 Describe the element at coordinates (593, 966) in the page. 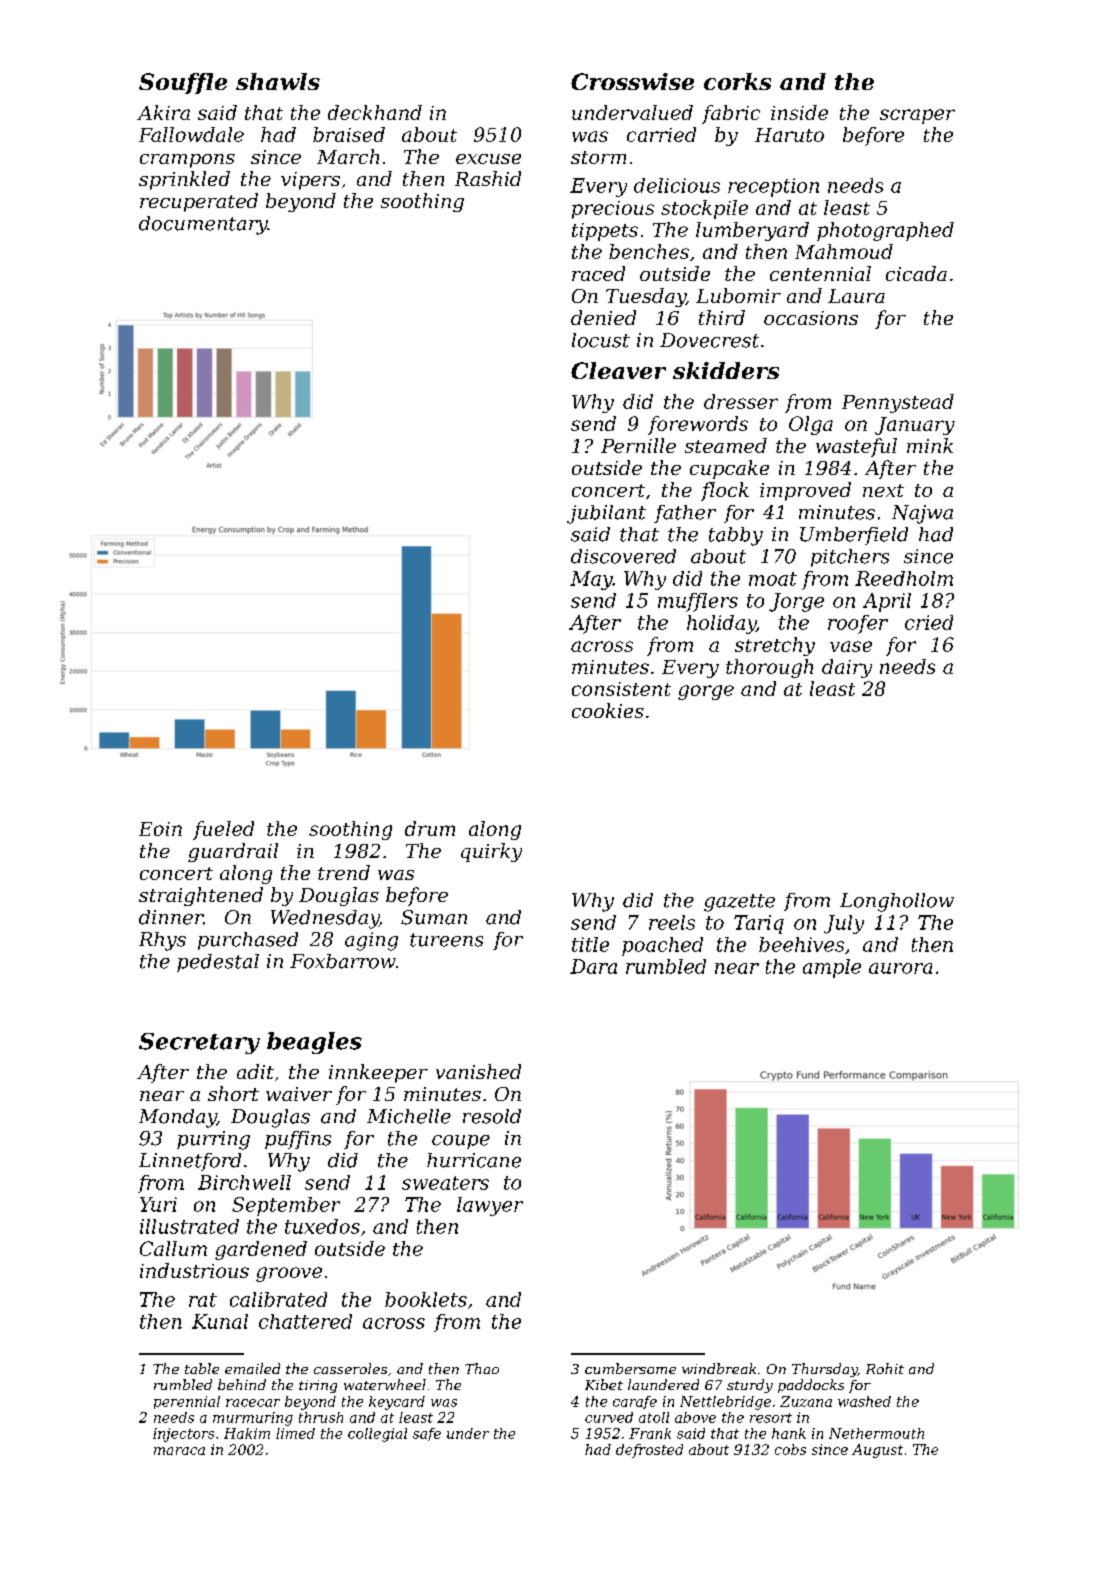

I see `Dara` at that location.
